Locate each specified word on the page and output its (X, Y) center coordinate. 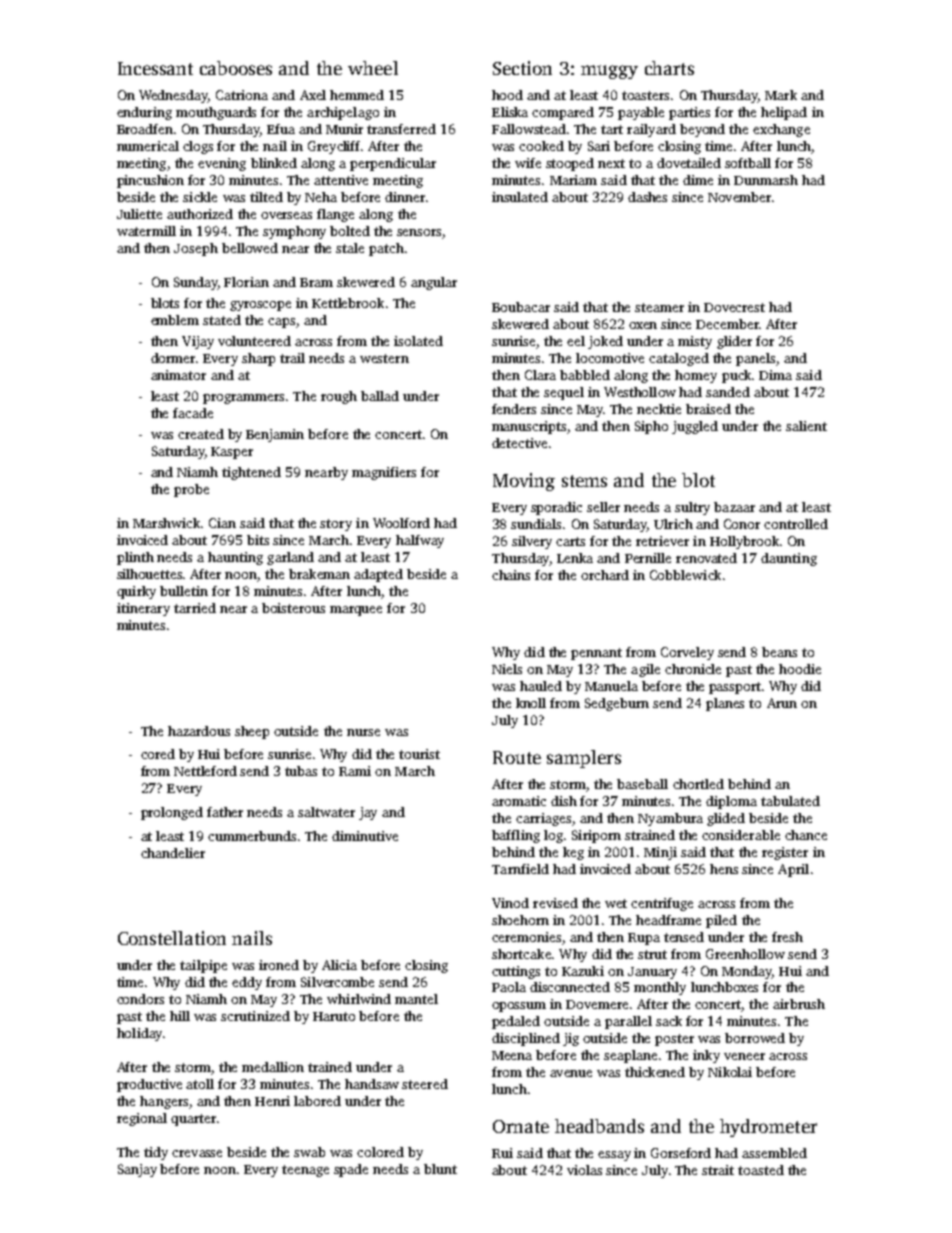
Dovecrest (734, 307)
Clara (540, 375)
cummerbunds (252, 836)
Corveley (687, 653)
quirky (136, 592)
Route (517, 757)
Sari (599, 146)
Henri (272, 1101)
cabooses (236, 68)
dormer (173, 358)
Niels (507, 669)
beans (779, 652)
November (739, 197)
